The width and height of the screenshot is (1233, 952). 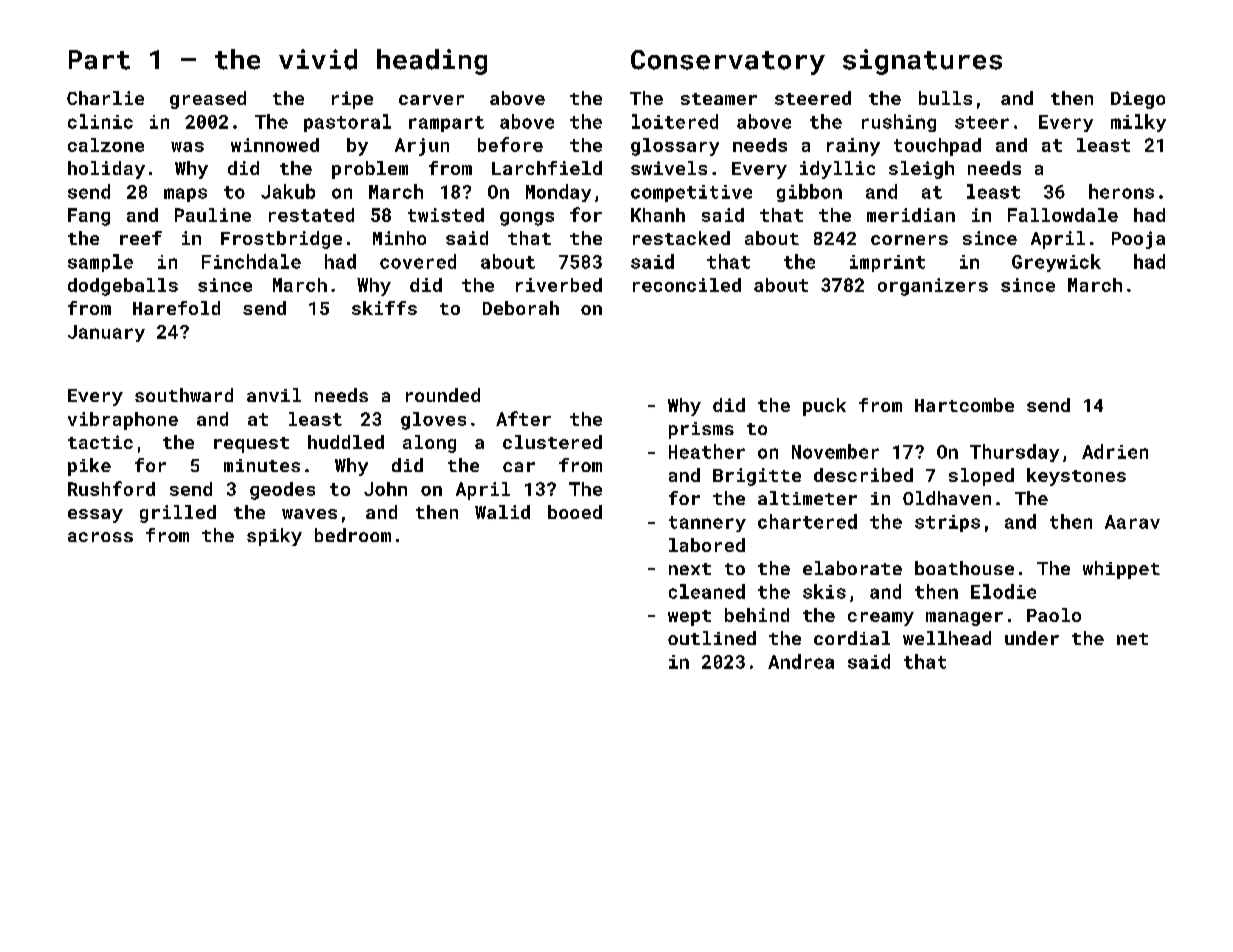 What do you see at coordinates (318, 59) in the screenshot?
I see `vivid` at bounding box center [318, 59].
